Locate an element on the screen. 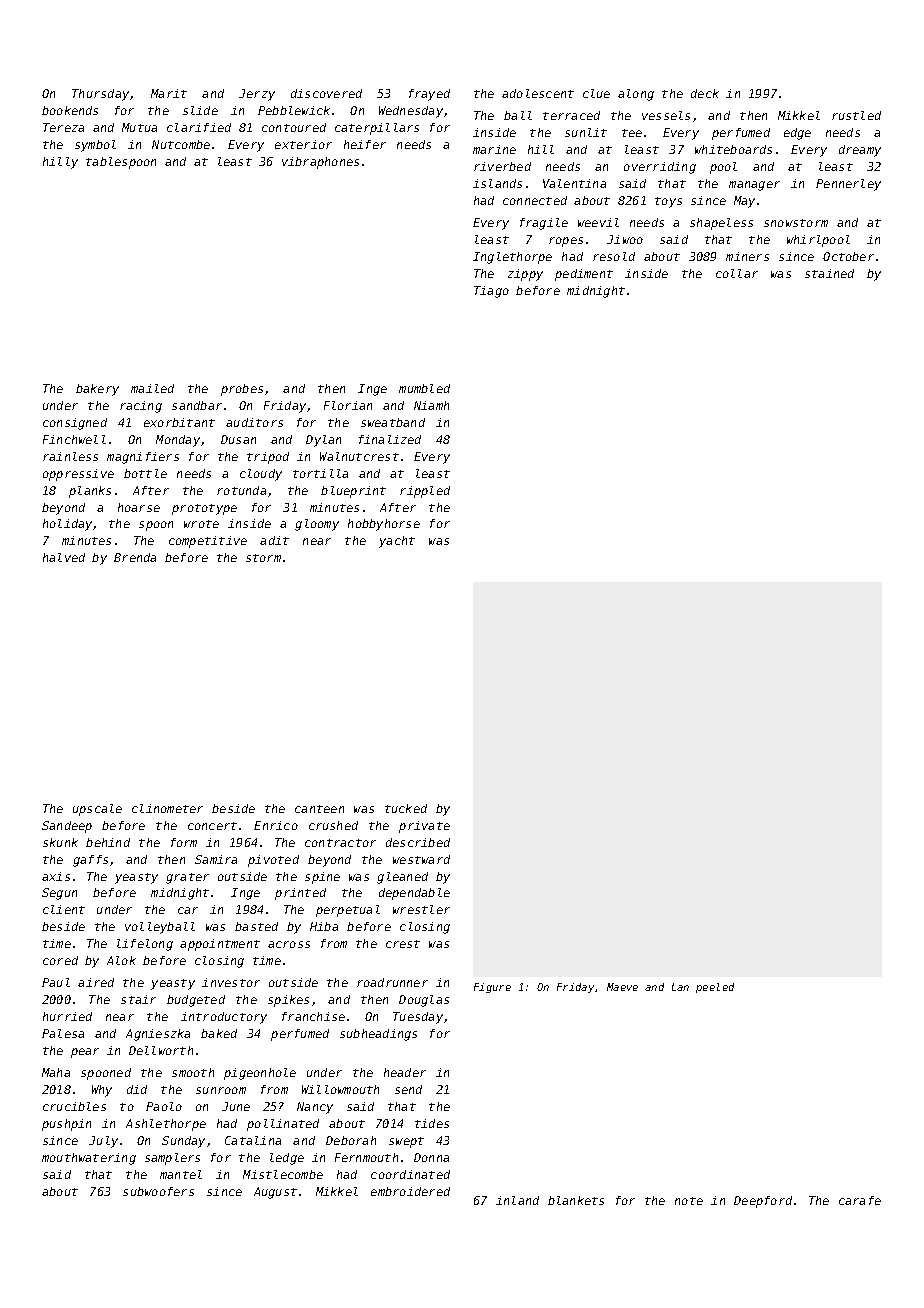 The height and width of the screenshot is (1308, 924). Fernmouth is located at coordinates (366, 1157).
